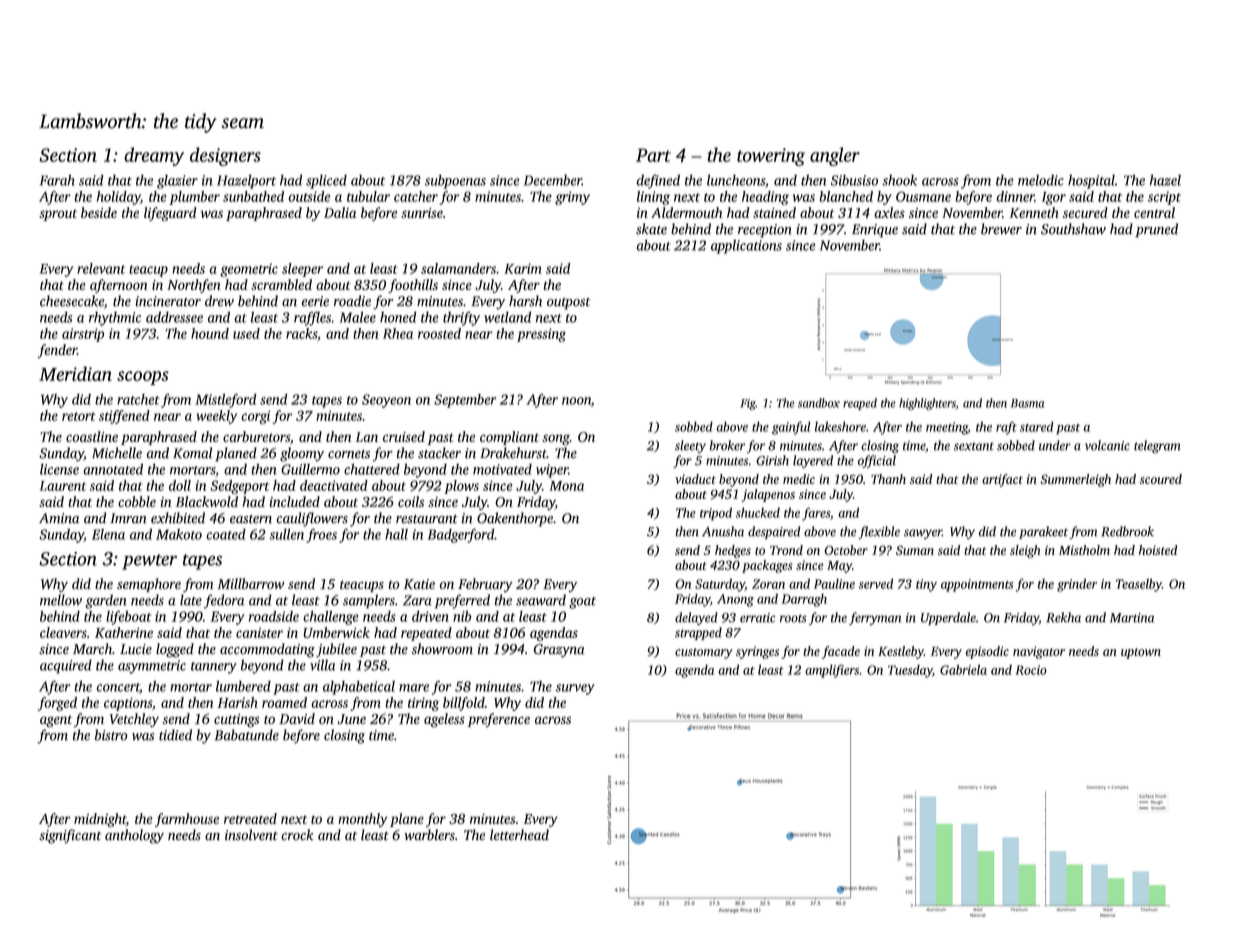 This page has width=1233, height=952. What do you see at coordinates (362, 820) in the page?
I see `monthly` at bounding box center [362, 820].
